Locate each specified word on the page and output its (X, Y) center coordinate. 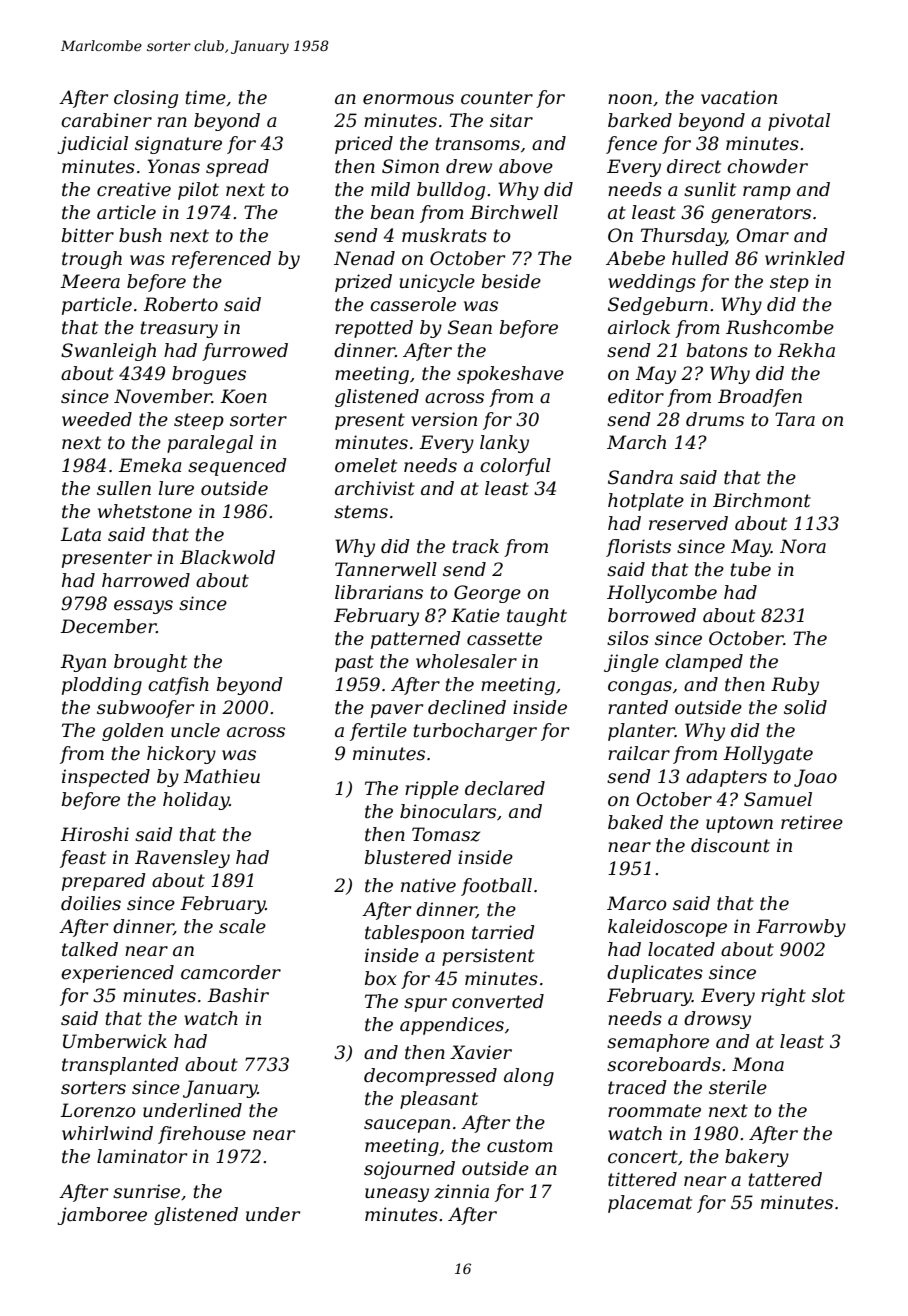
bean (392, 212)
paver (397, 711)
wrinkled (805, 258)
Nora (803, 546)
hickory (181, 755)
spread (237, 168)
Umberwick (115, 1041)
